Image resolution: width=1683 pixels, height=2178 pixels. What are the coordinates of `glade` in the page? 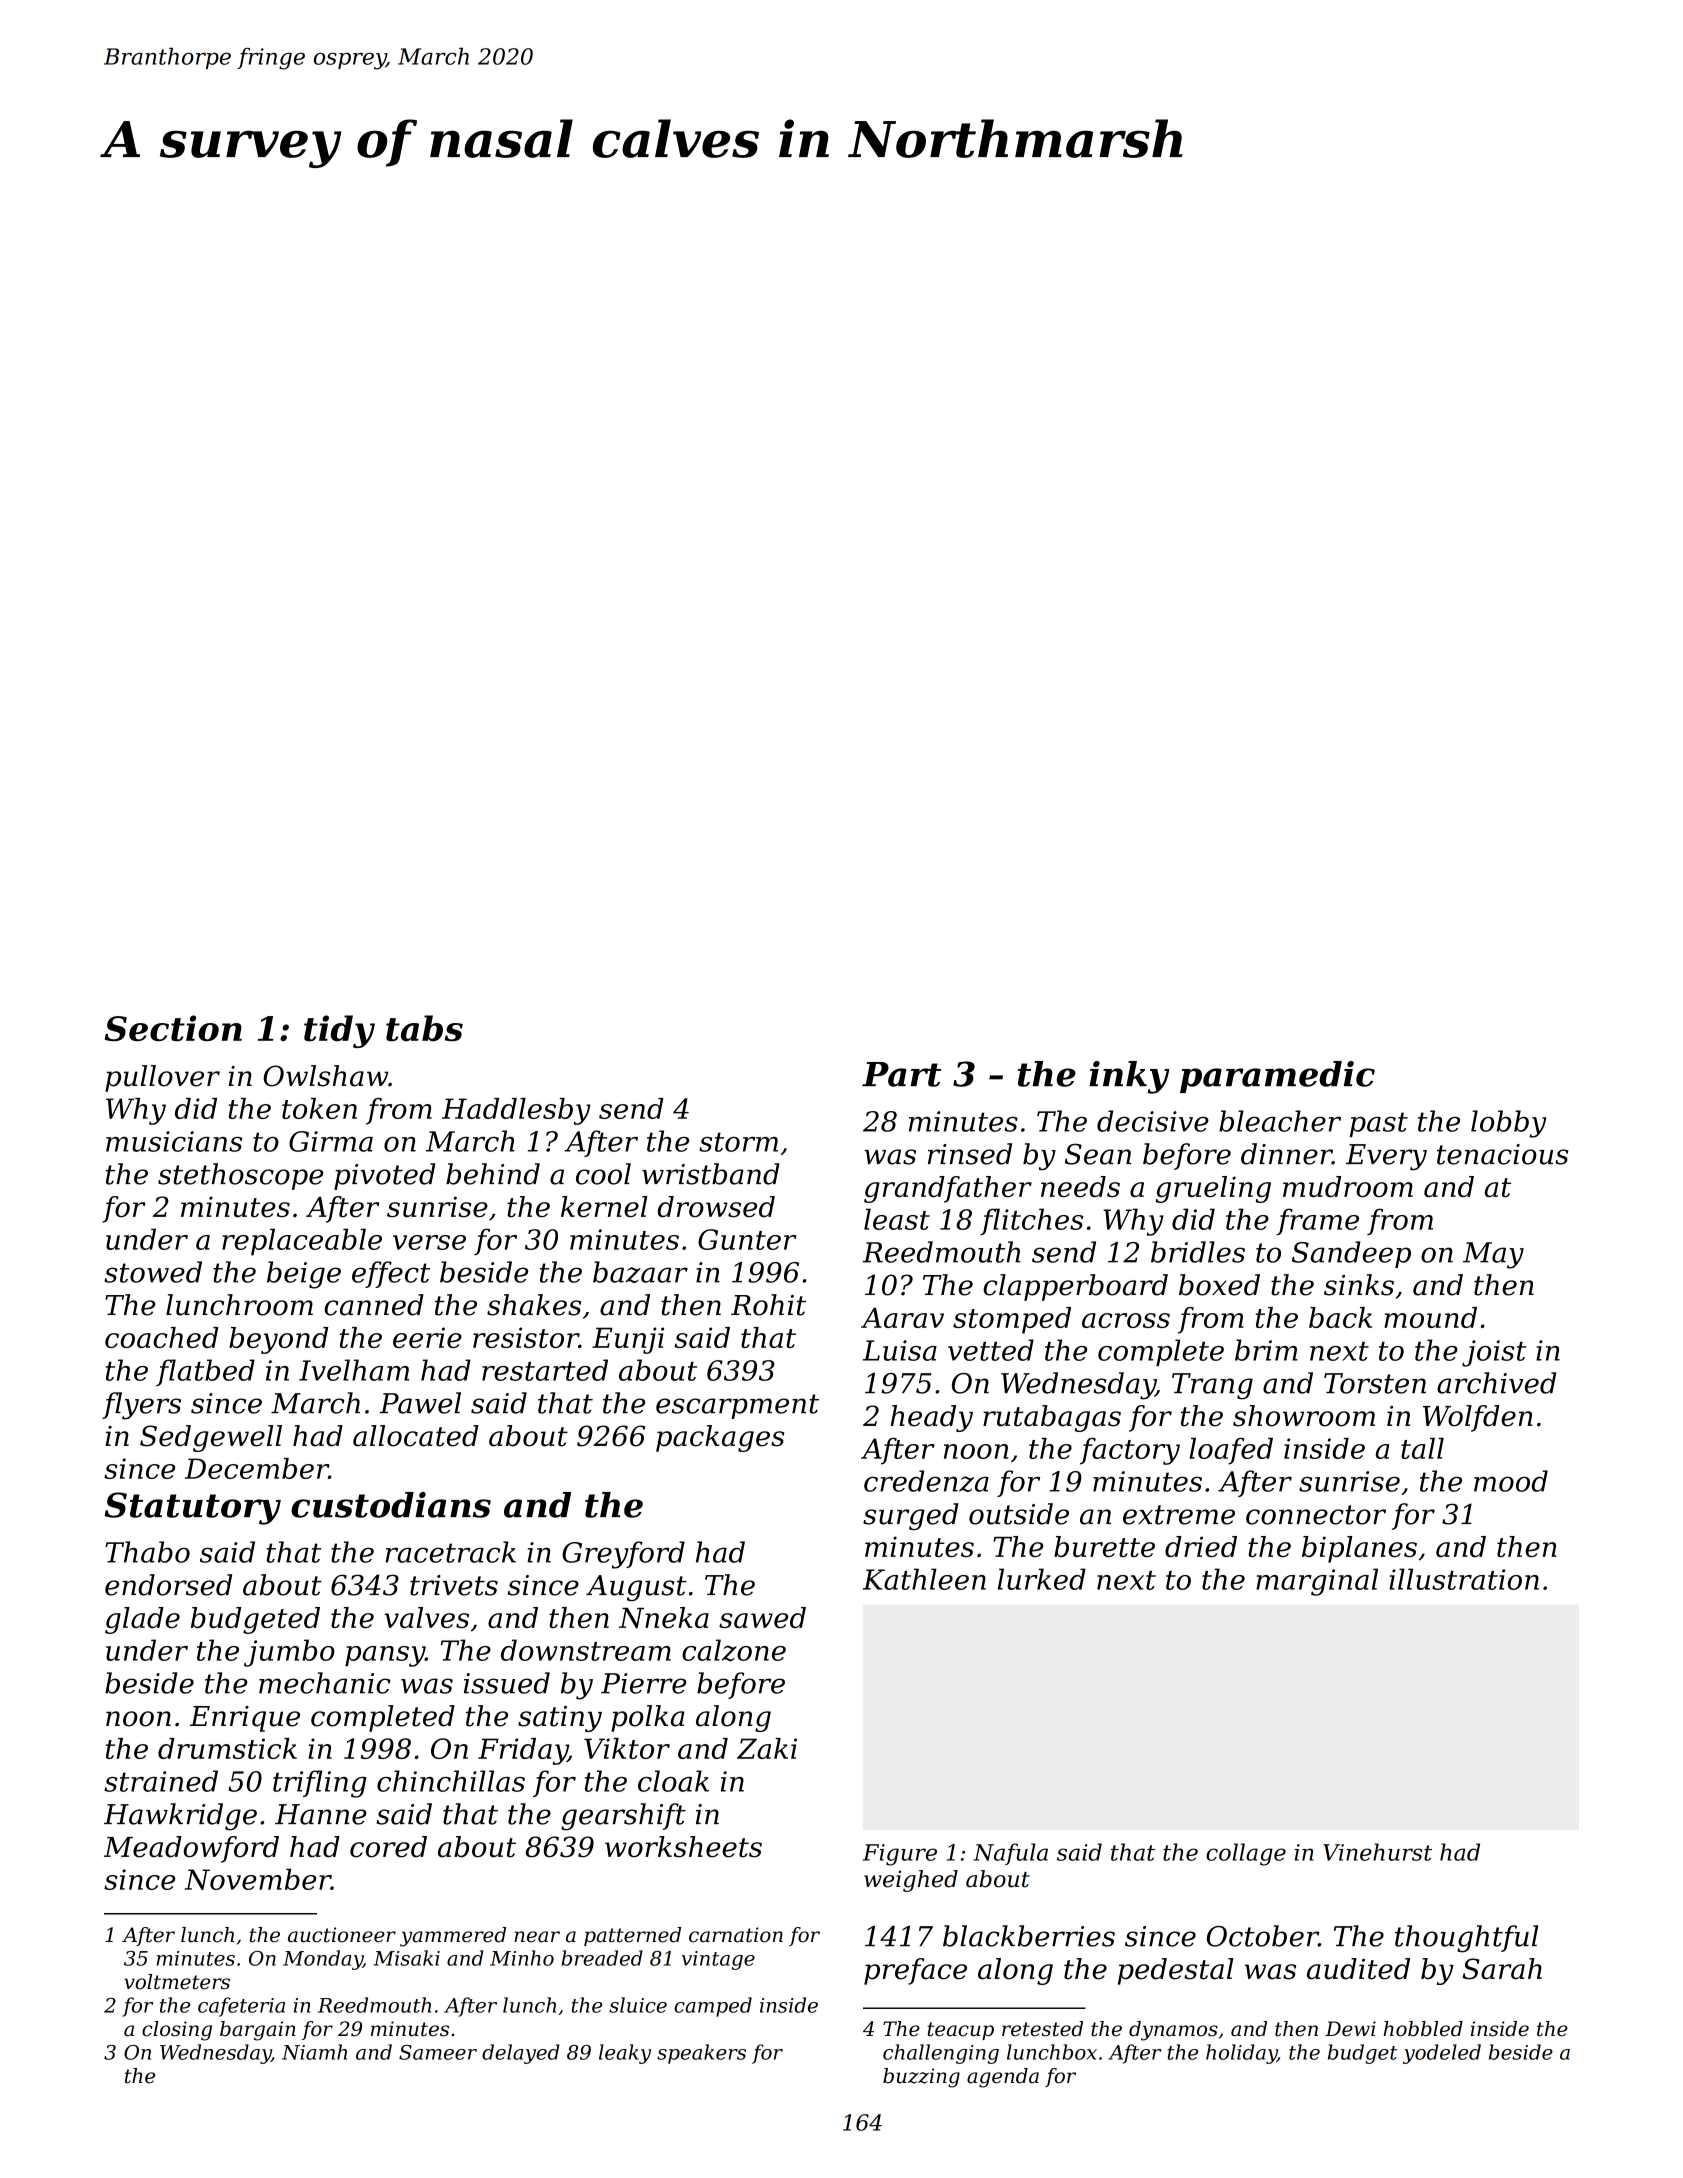 It's located at (142, 1620).
